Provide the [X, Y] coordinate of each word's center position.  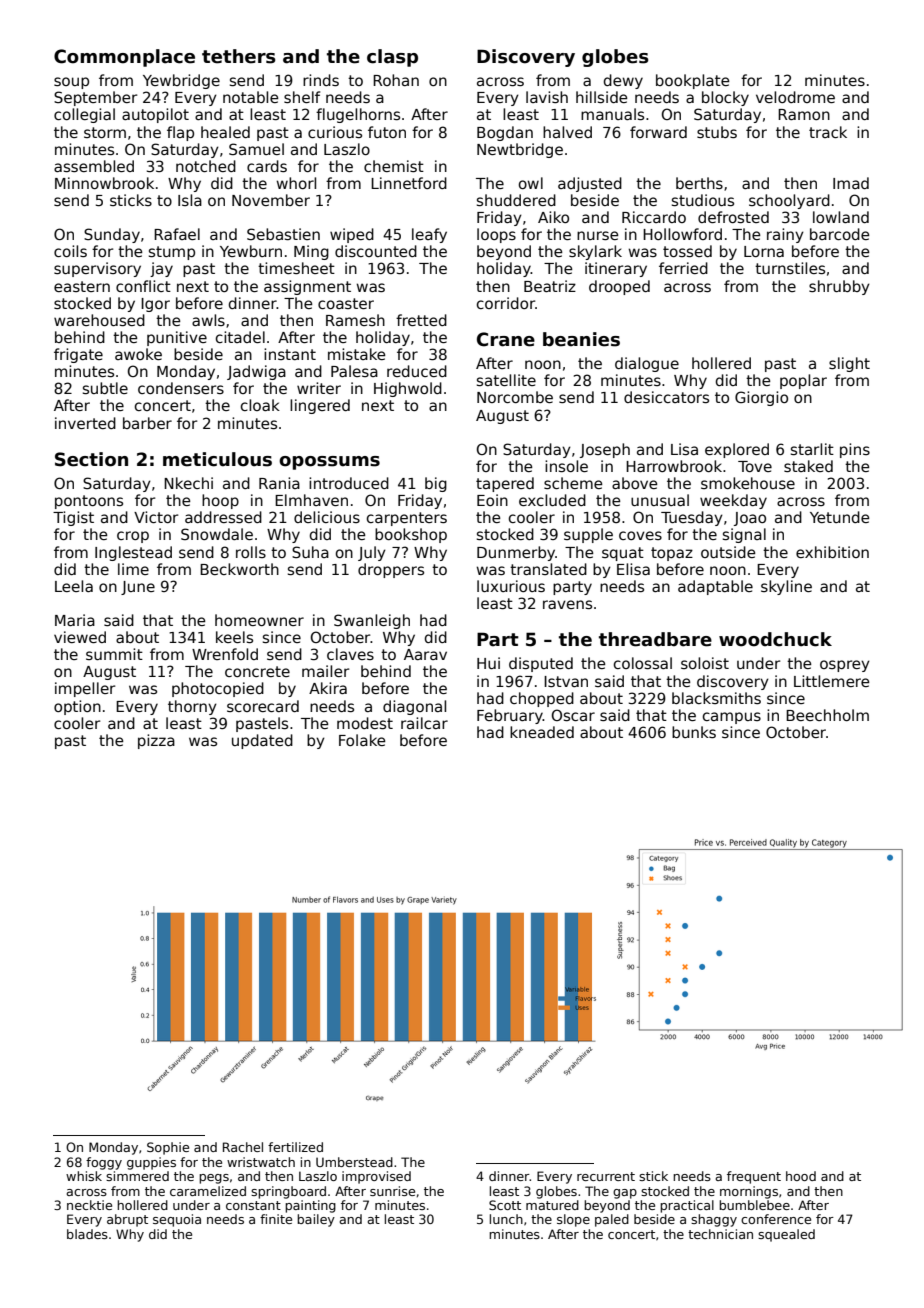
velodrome [795, 97]
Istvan [566, 681]
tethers [238, 56]
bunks [694, 732]
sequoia [177, 1220]
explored [737, 450]
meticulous [217, 459]
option [77, 707]
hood [801, 1176]
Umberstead [354, 1162]
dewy [623, 81]
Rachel [243, 1147]
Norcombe [515, 397]
